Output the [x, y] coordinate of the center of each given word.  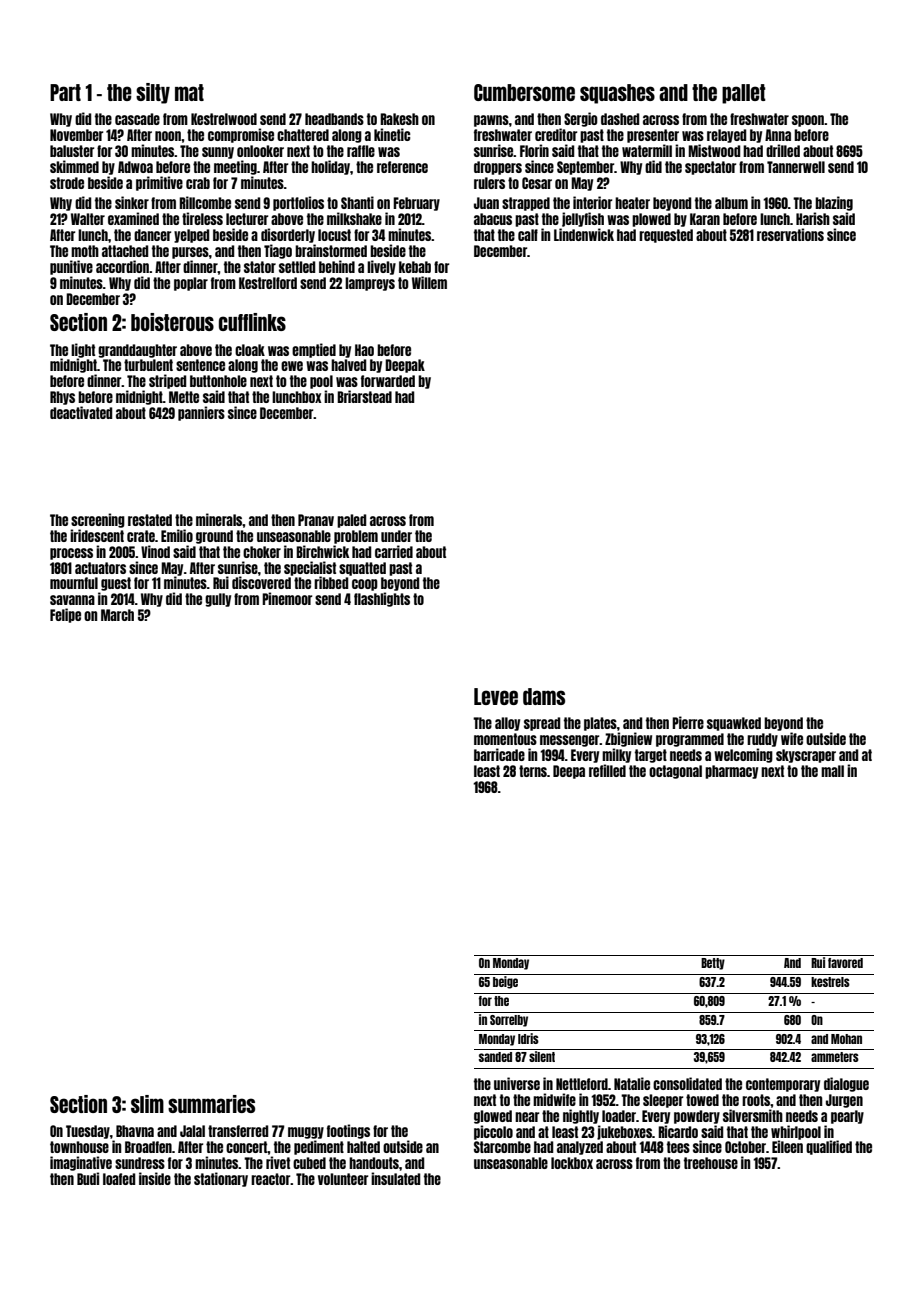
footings [348, 1131]
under [396, 536]
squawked [734, 724]
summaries [211, 1104]
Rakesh [399, 119]
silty [153, 93]
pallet [744, 94]
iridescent [97, 535]
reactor [271, 1179]
